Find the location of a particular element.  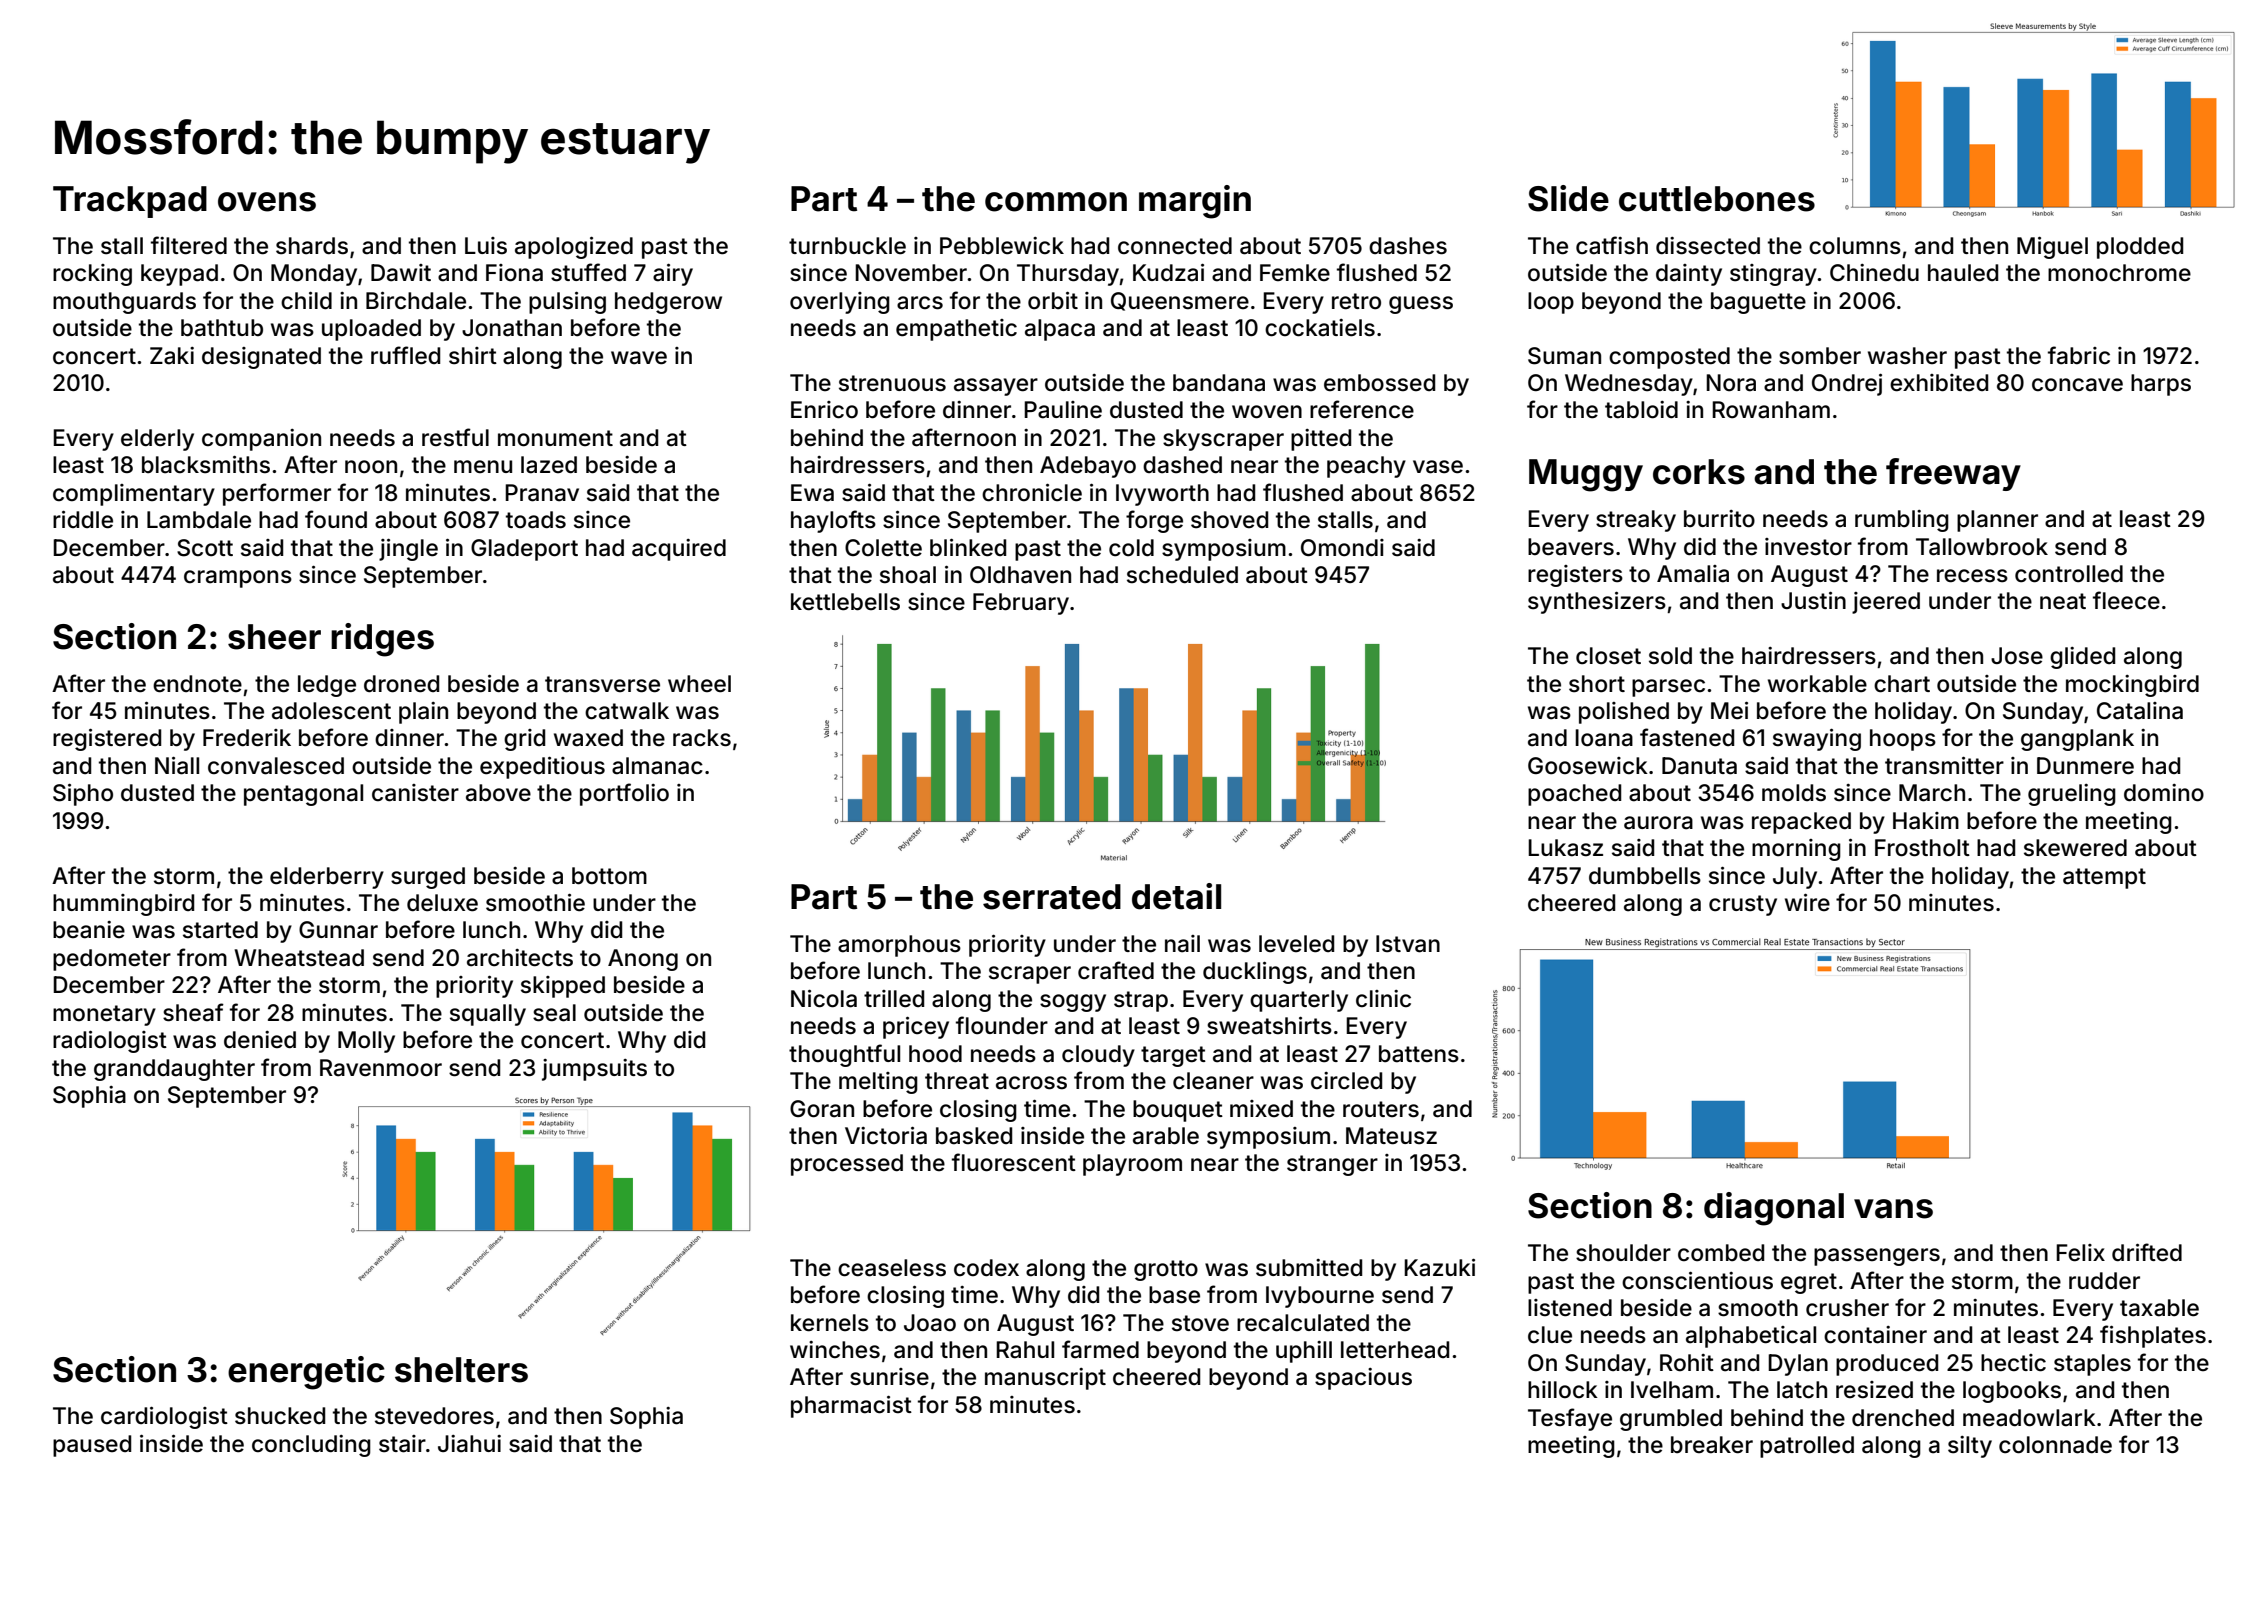

mouthguards is located at coordinates (124, 303).
